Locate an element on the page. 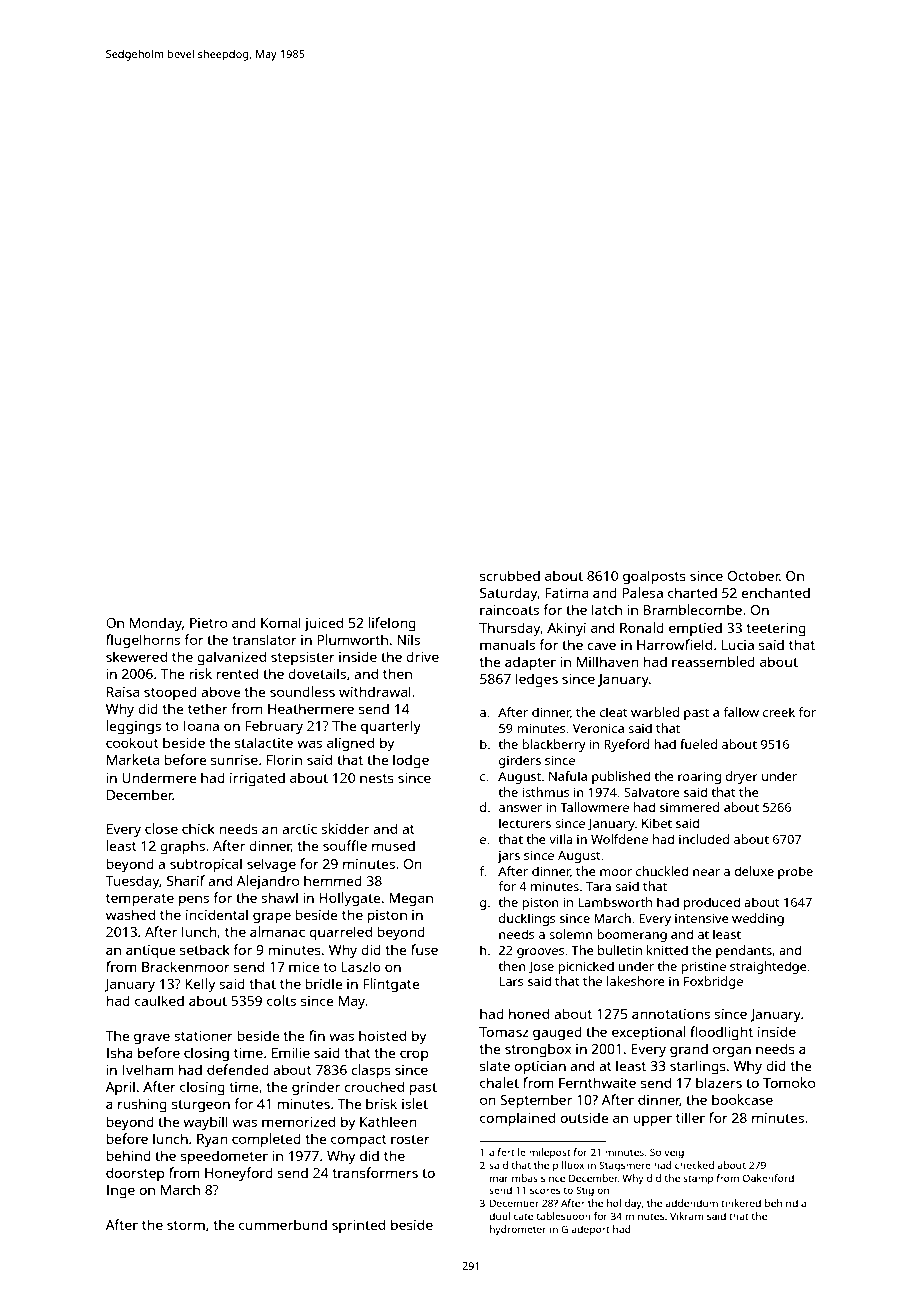 The image size is (924, 1308). Tara is located at coordinates (598, 886).
